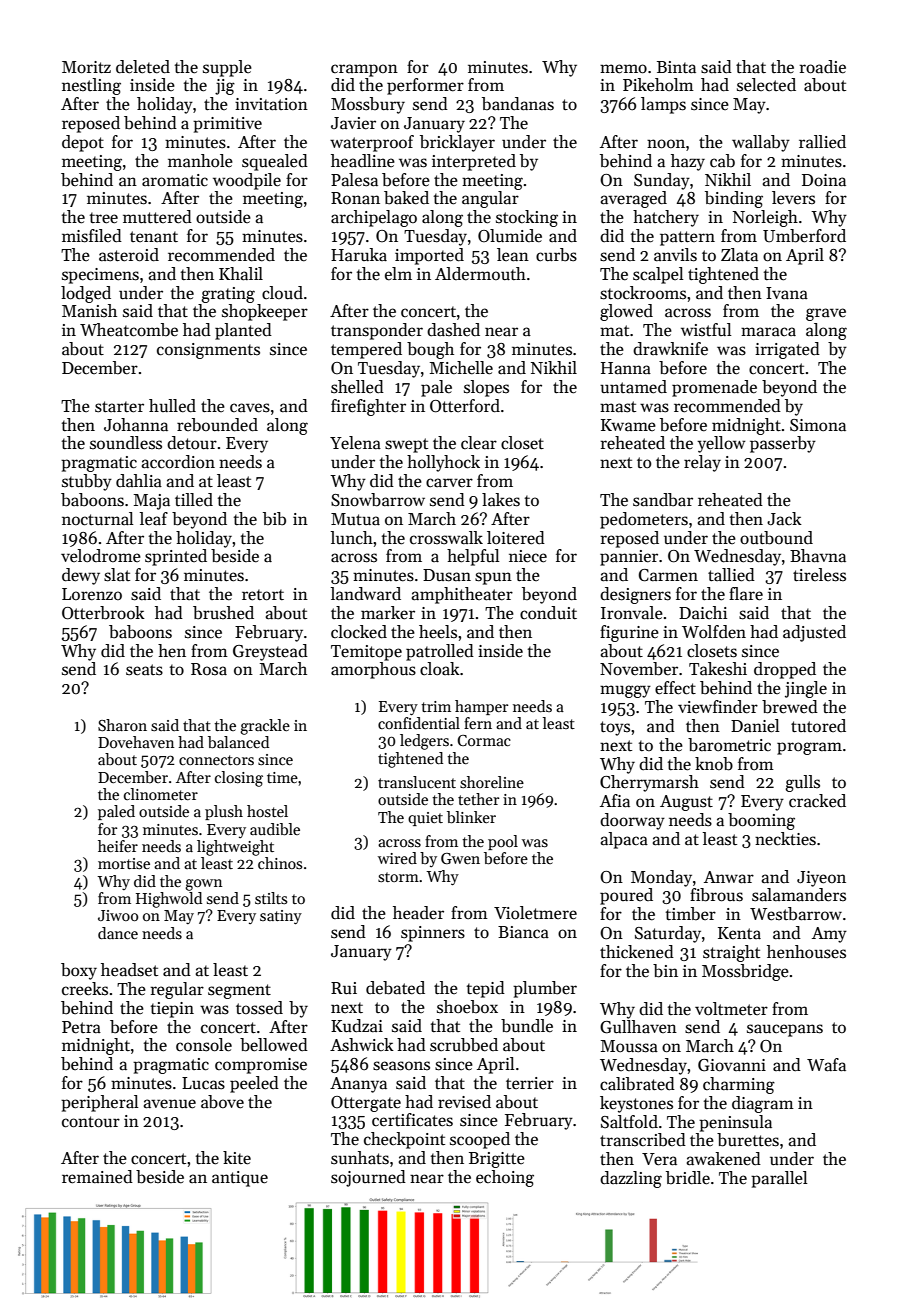 Image resolution: width=908 pixels, height=1316 pixels. I want to click on maraca, so click(768, 332).
